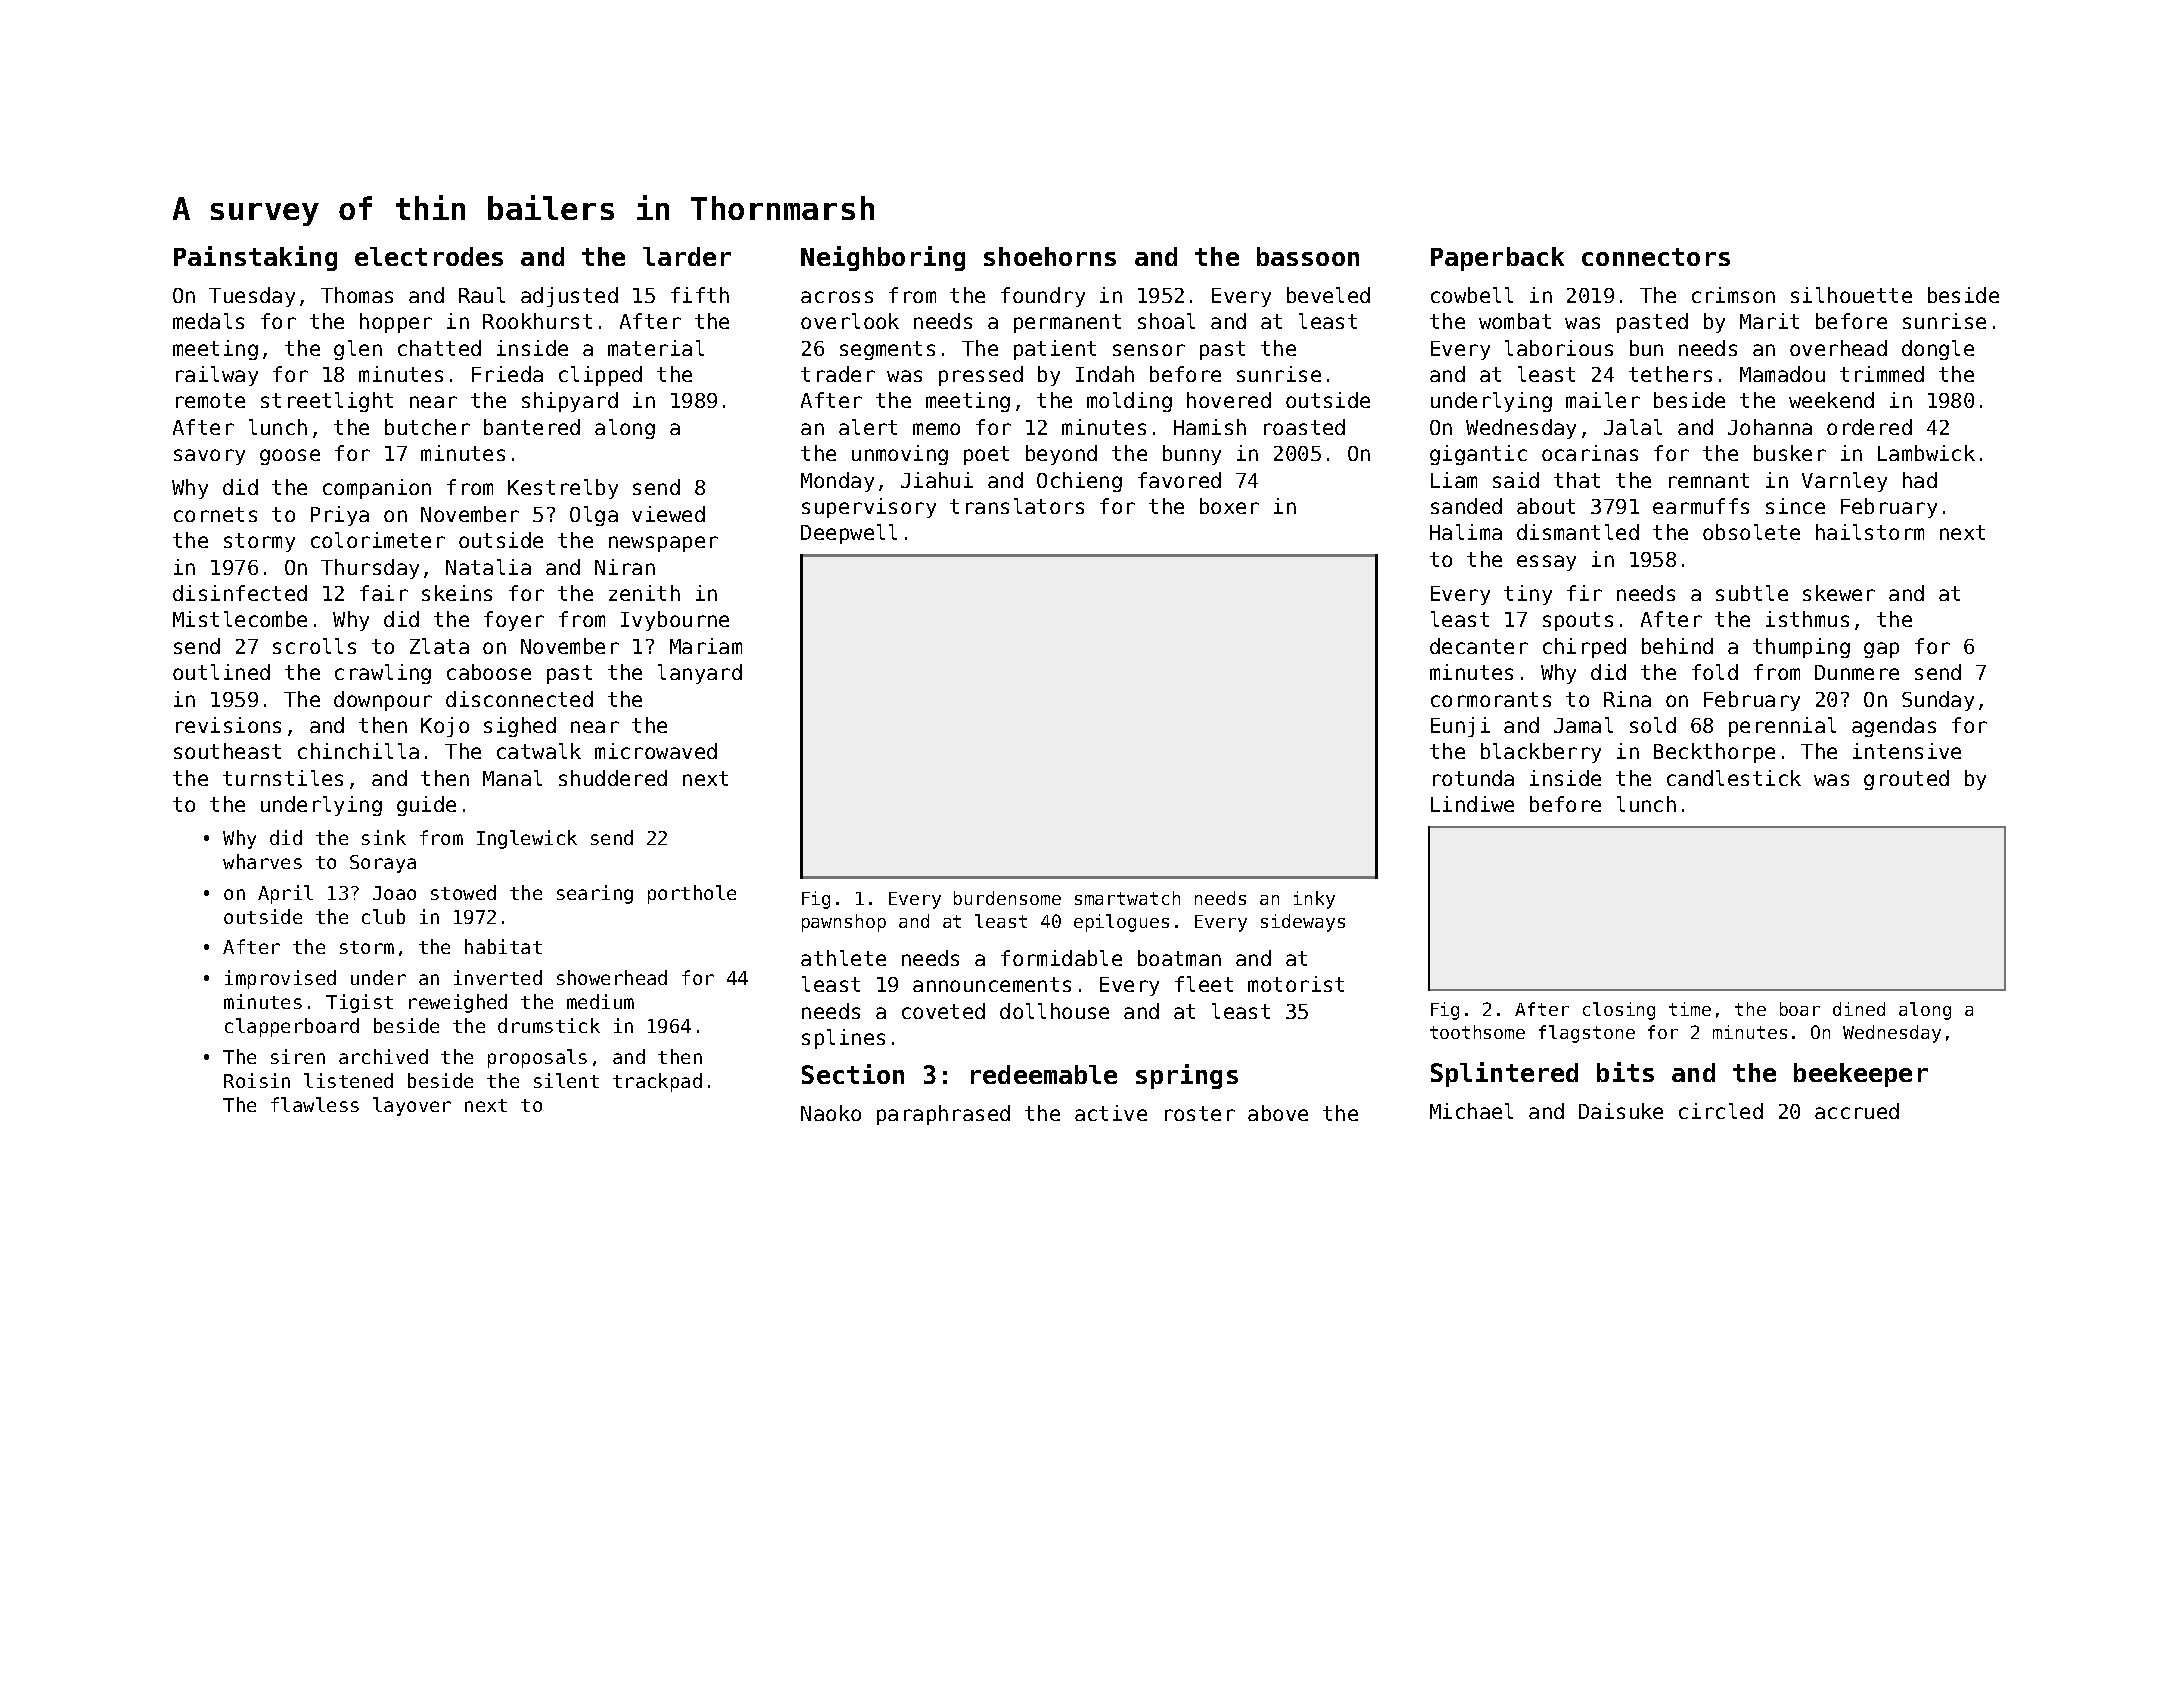 Image resolution: width=2178 pixels, height=1683 pixels. I want to click on springs, so click(1187, 1076).
